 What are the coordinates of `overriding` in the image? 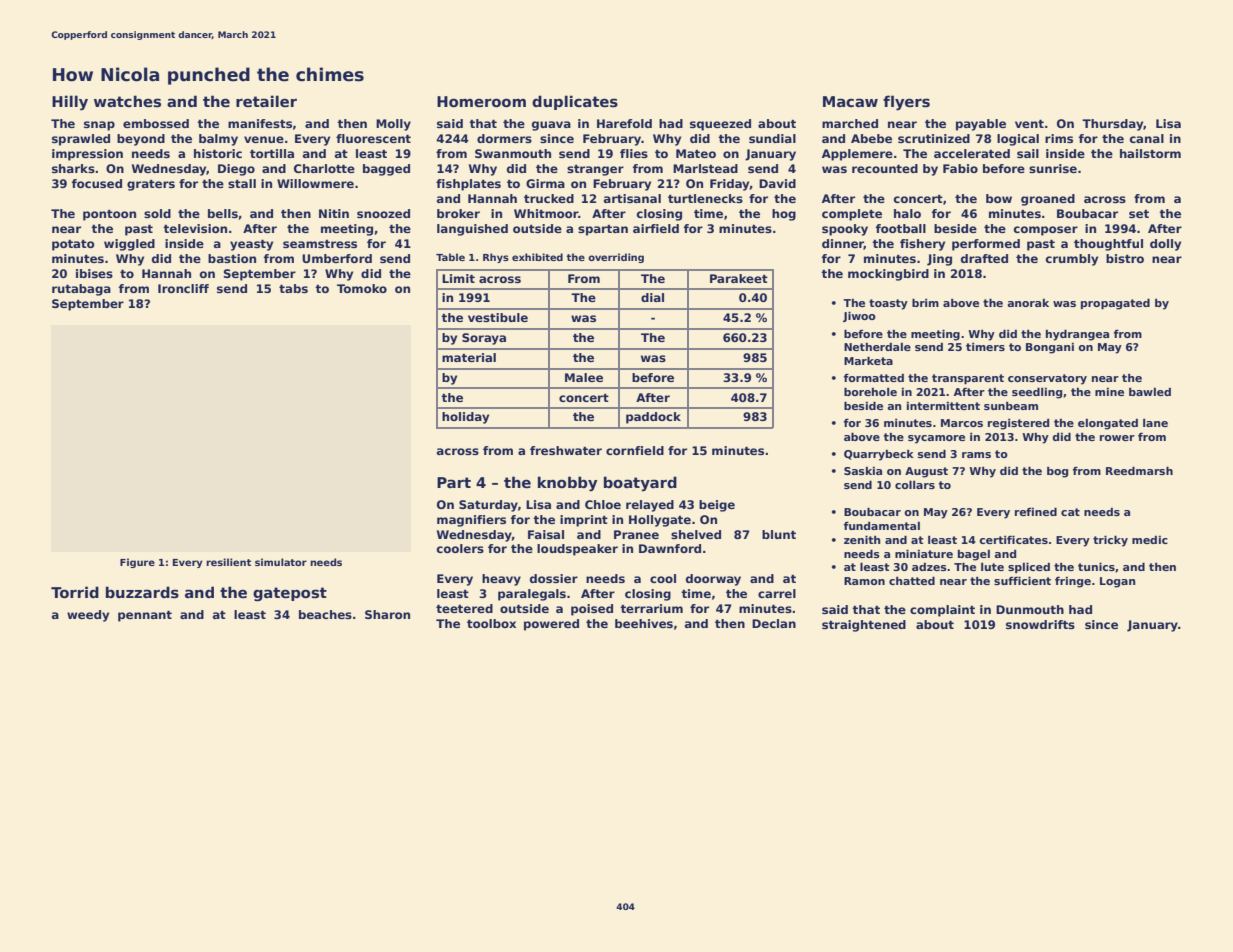 It's located at (616, 258).
